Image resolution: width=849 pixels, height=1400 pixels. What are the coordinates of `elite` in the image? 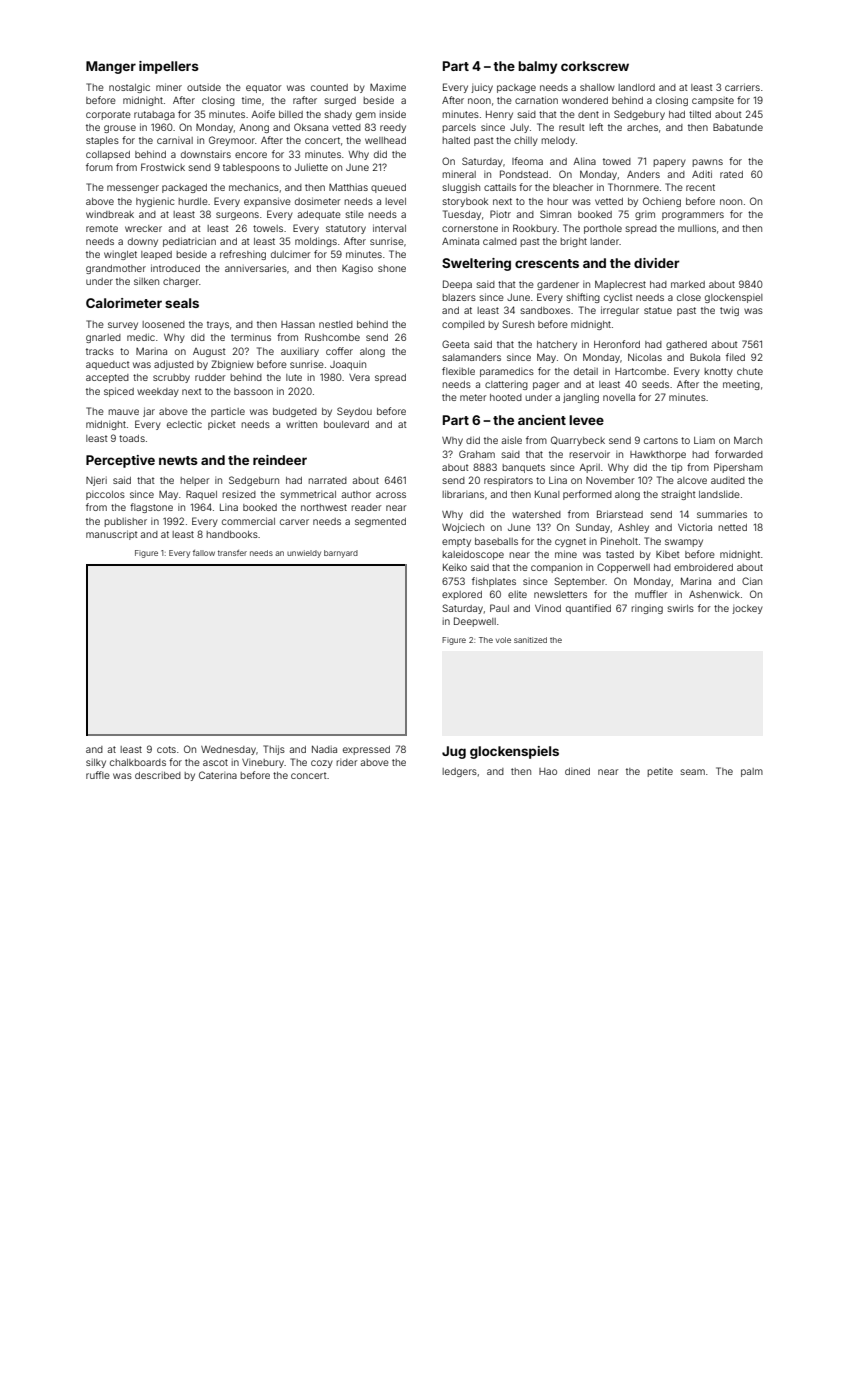 It's located at (517, 594).
